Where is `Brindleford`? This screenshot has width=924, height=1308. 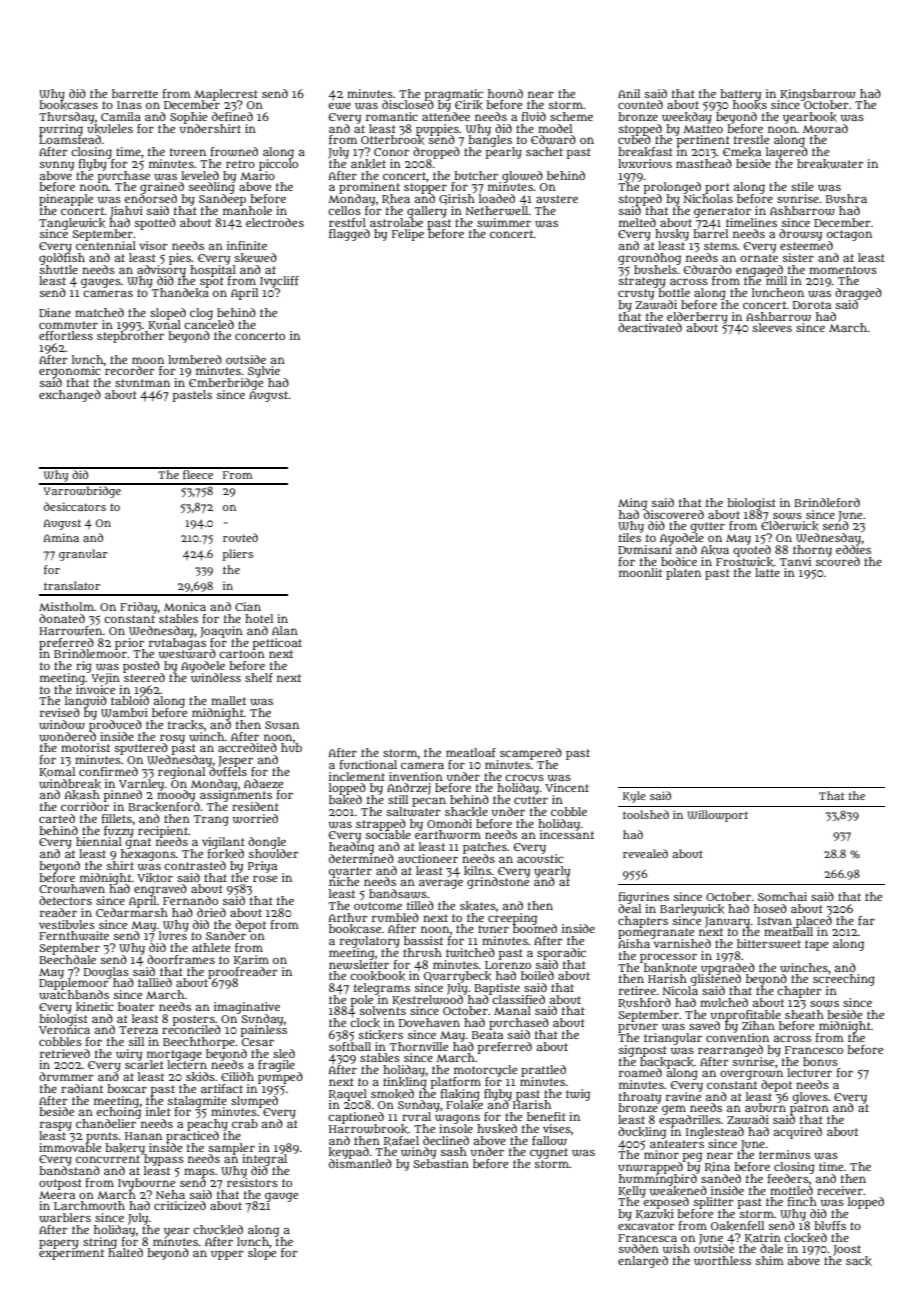 Brindleford is located at coordinates (827, 502).
